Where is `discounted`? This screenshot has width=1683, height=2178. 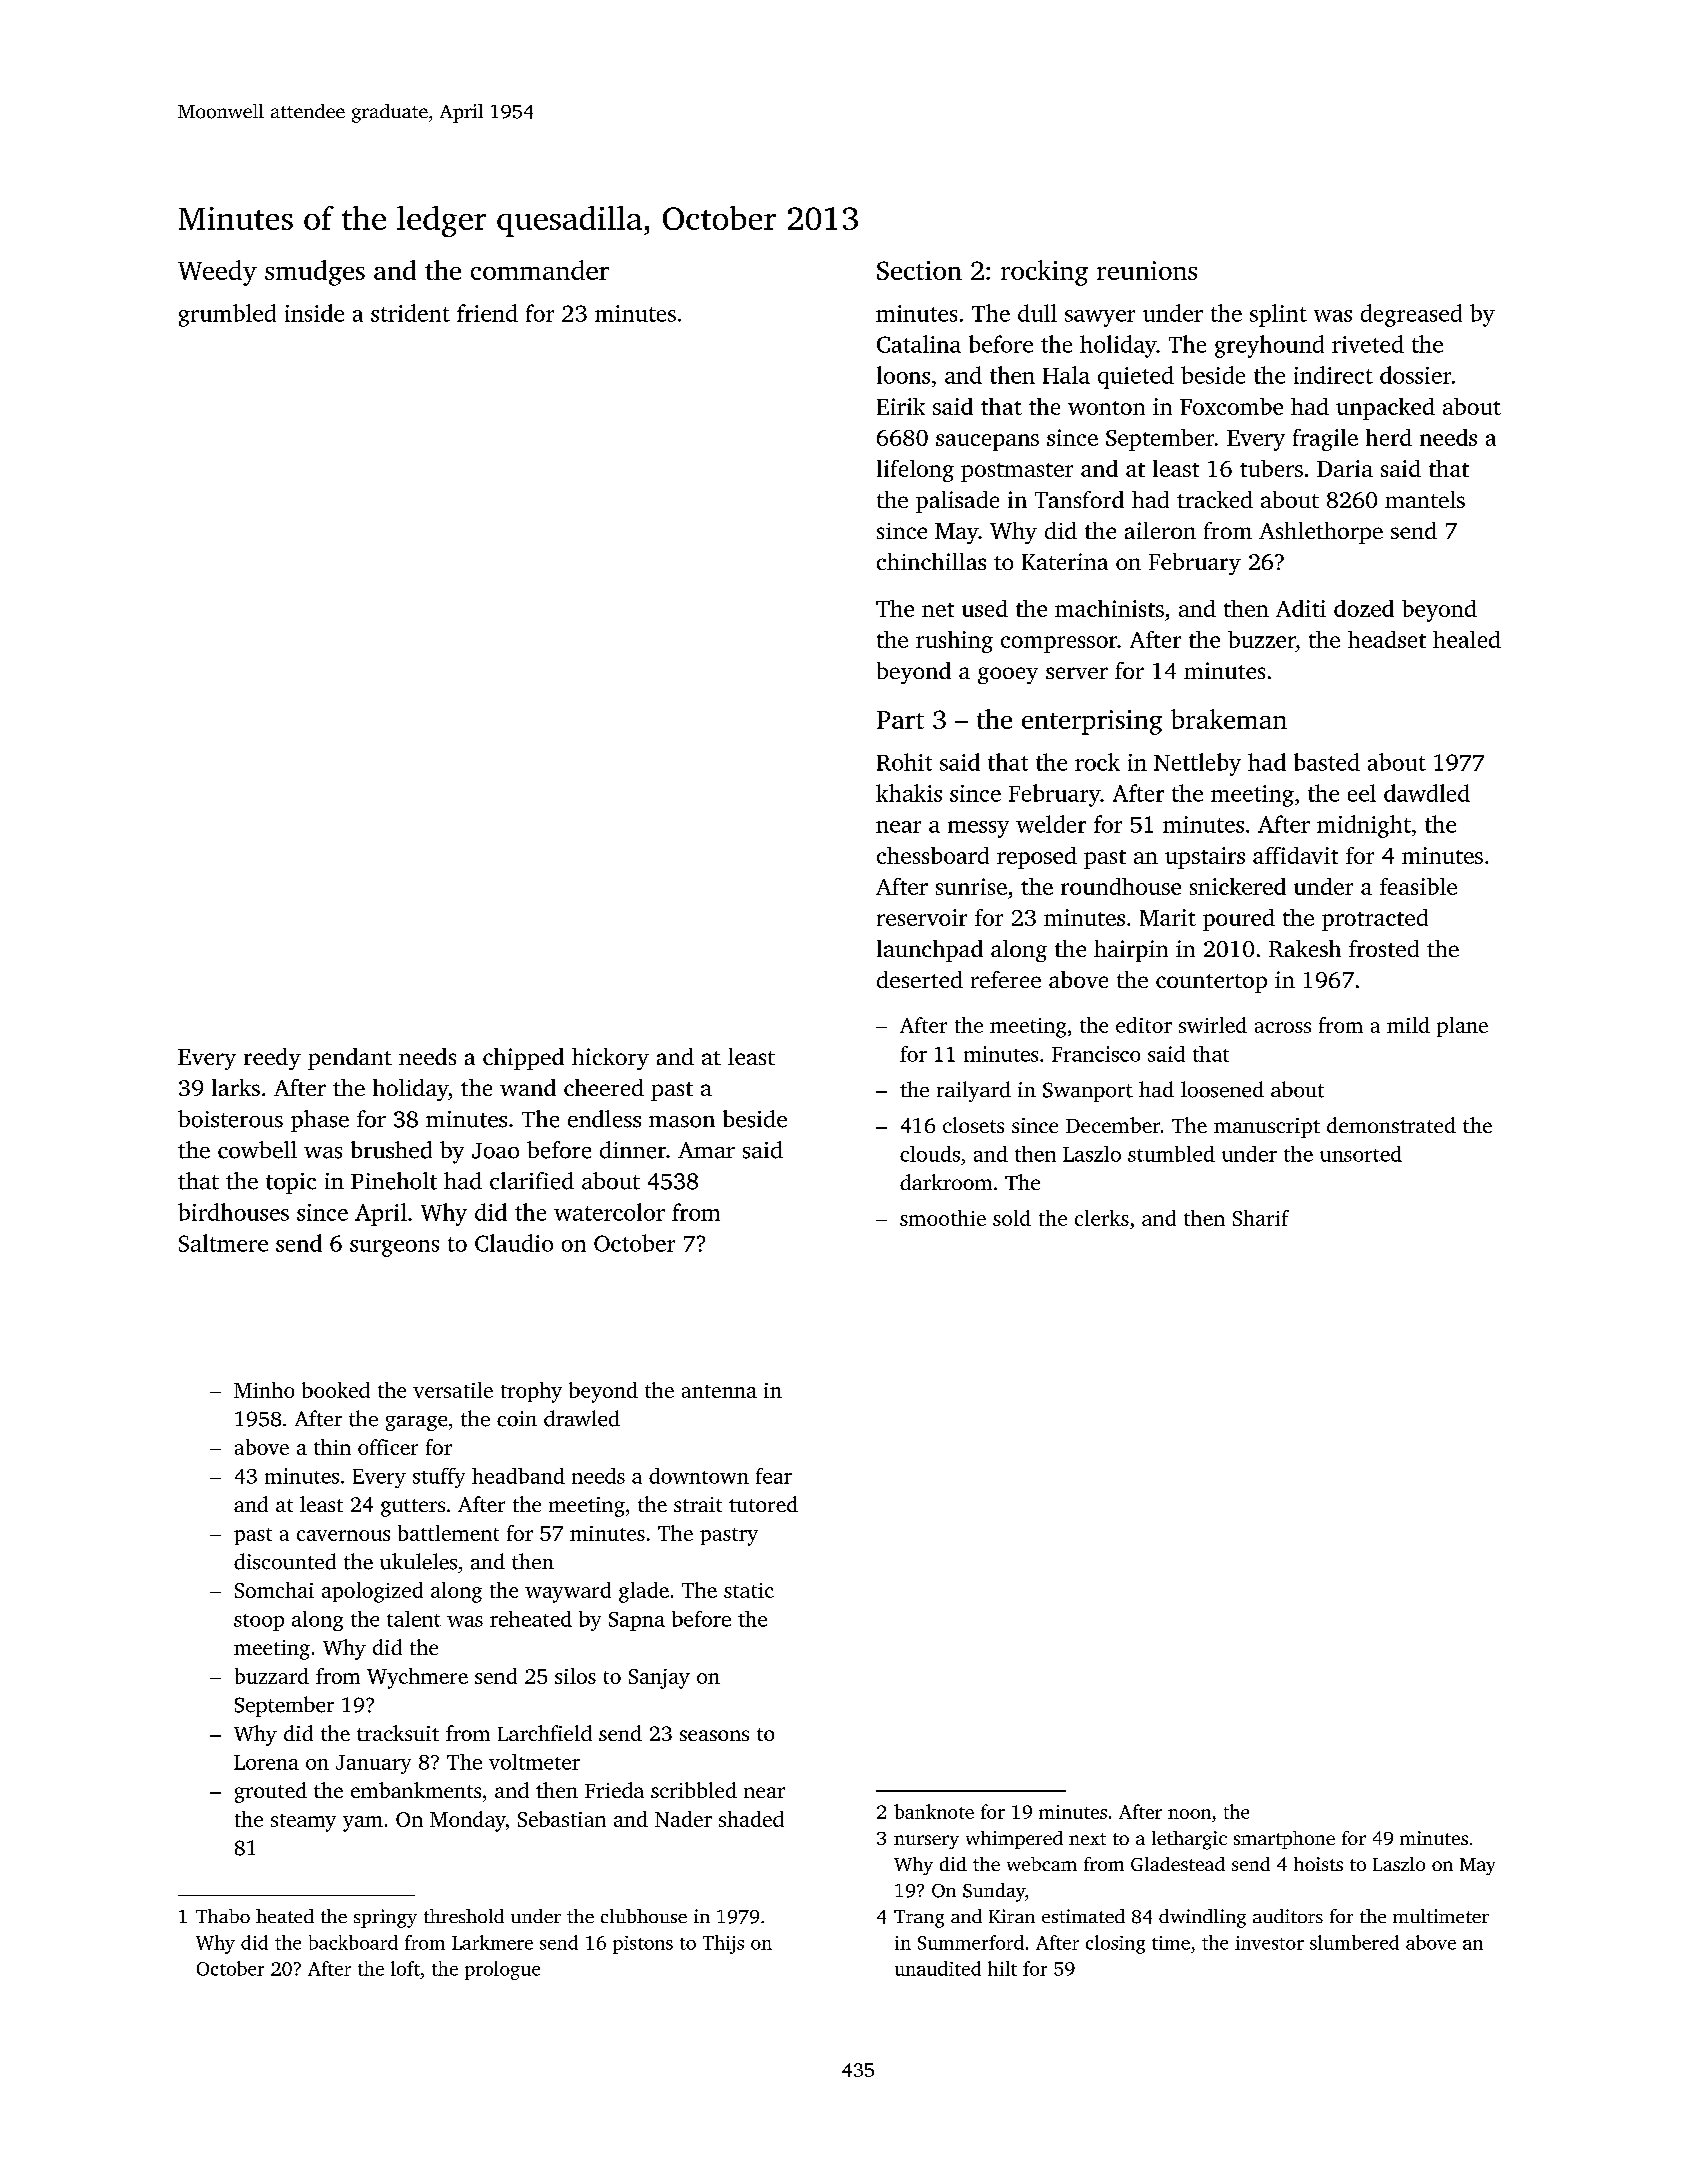
discounted is located at coordinates (285, 1561).
